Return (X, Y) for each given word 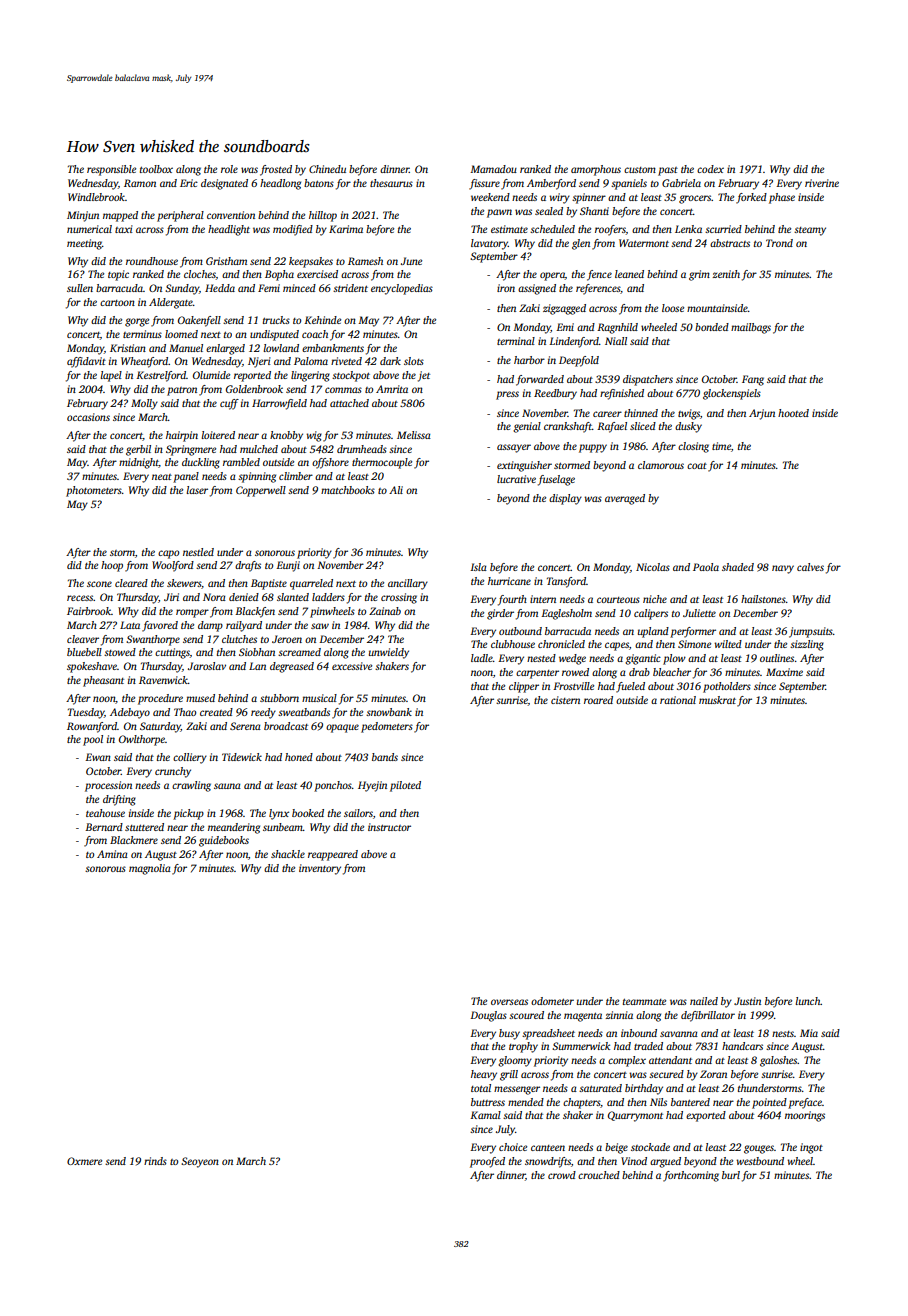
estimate (509, 229)
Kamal (485, 1115)
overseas (509, 1002)
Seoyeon (200, 1162)
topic (118, 275)
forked (751, 198)
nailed (704, 1001)
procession (108, 786)
